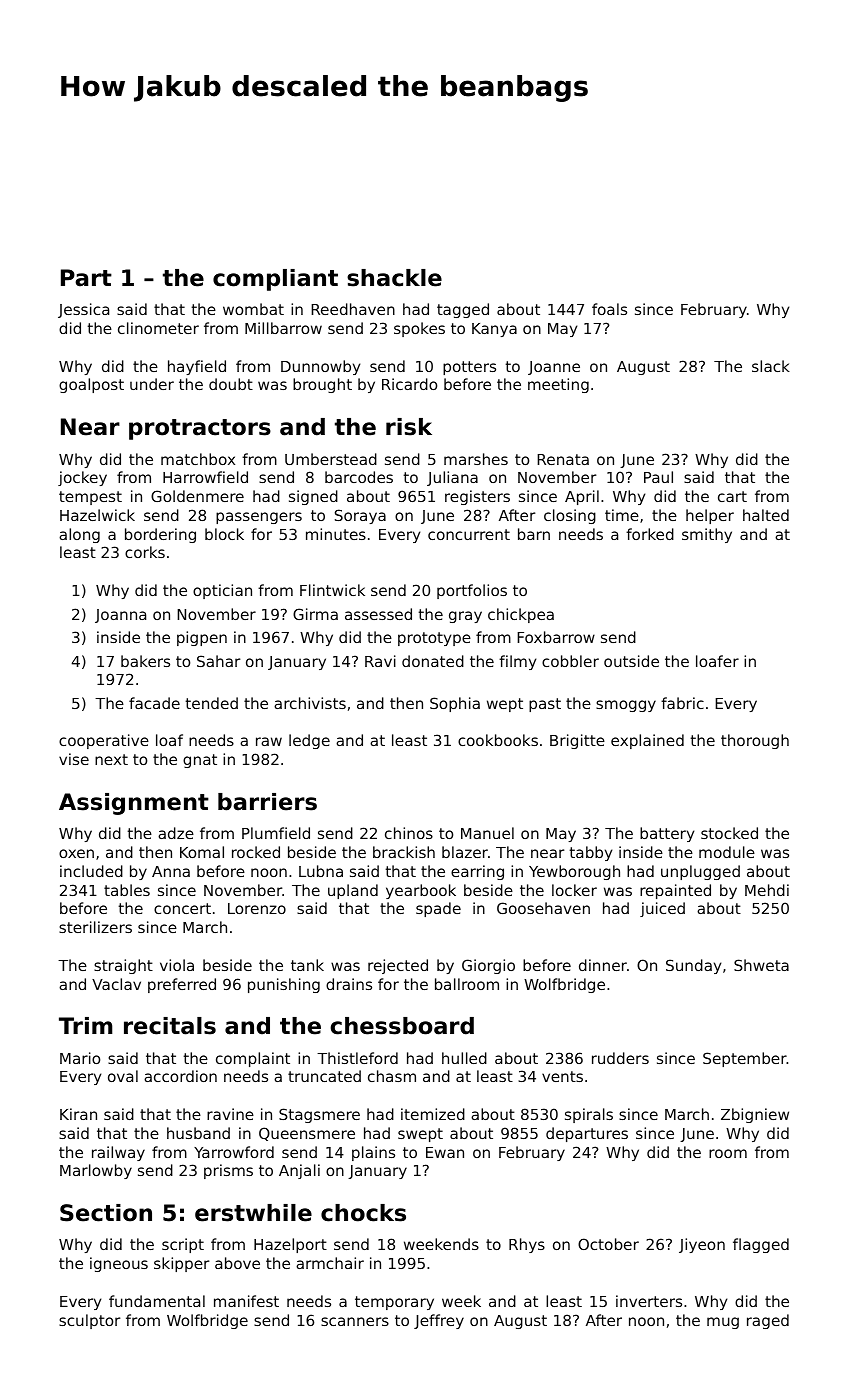 The width and height of the image is (849, 1400). What do you see at coordinates (771, 366) in the image?
I see `slack` at bounding box center [771, 366].
